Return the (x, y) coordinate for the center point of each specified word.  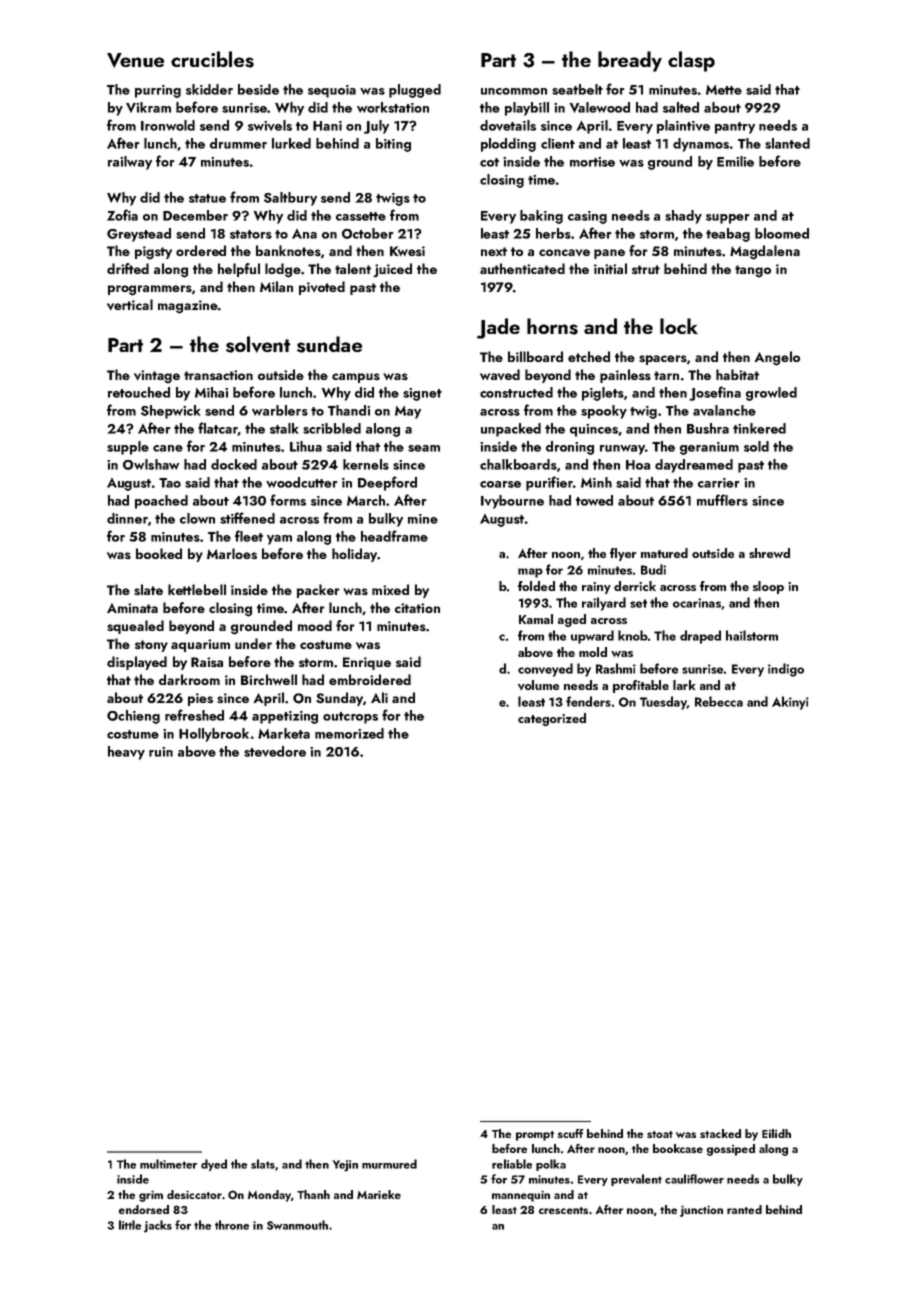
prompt (535, 1136)
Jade (498, 328)
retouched (139, 392)
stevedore (275, 751)
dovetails (508, 125)
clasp (691, 61)
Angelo (777, 358)
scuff (571, 1133)
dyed (214, 1165)
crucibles (212, 59)
